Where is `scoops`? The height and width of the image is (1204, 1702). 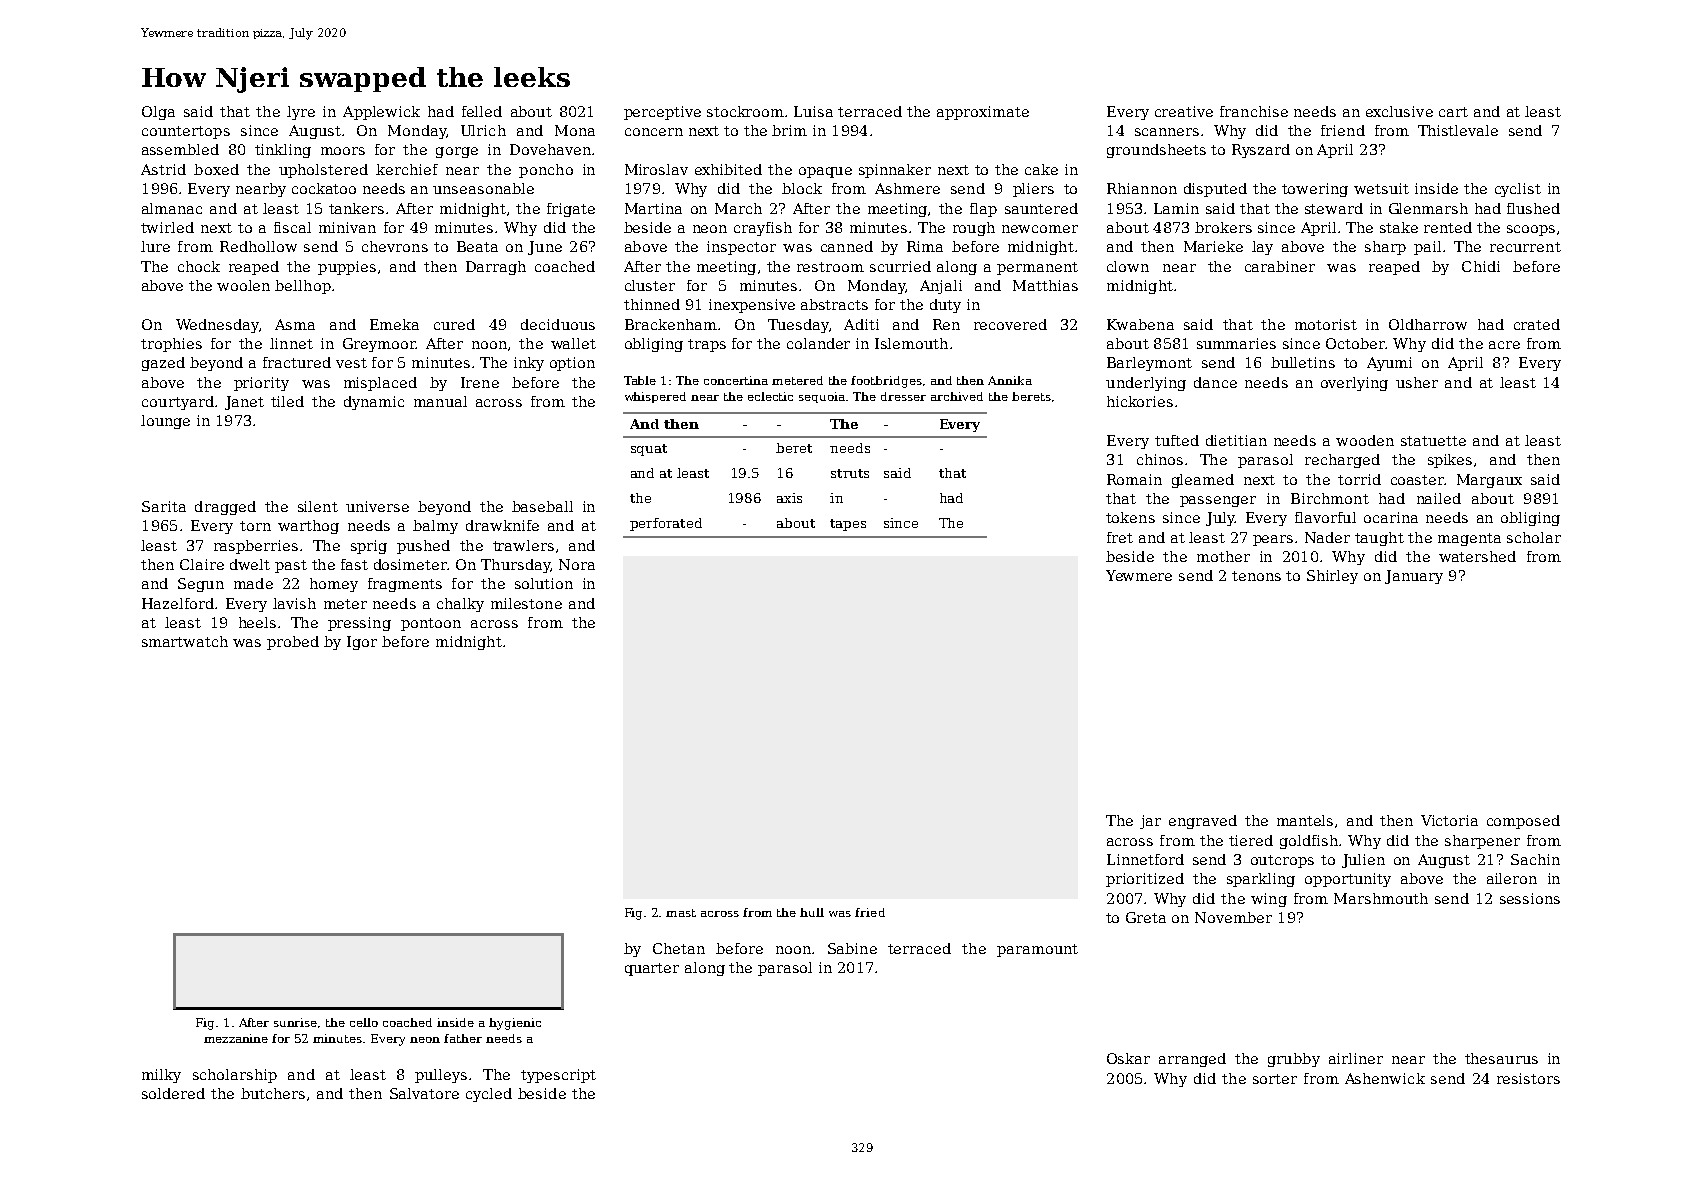
scoops is located at coordinates (1531, 230).
